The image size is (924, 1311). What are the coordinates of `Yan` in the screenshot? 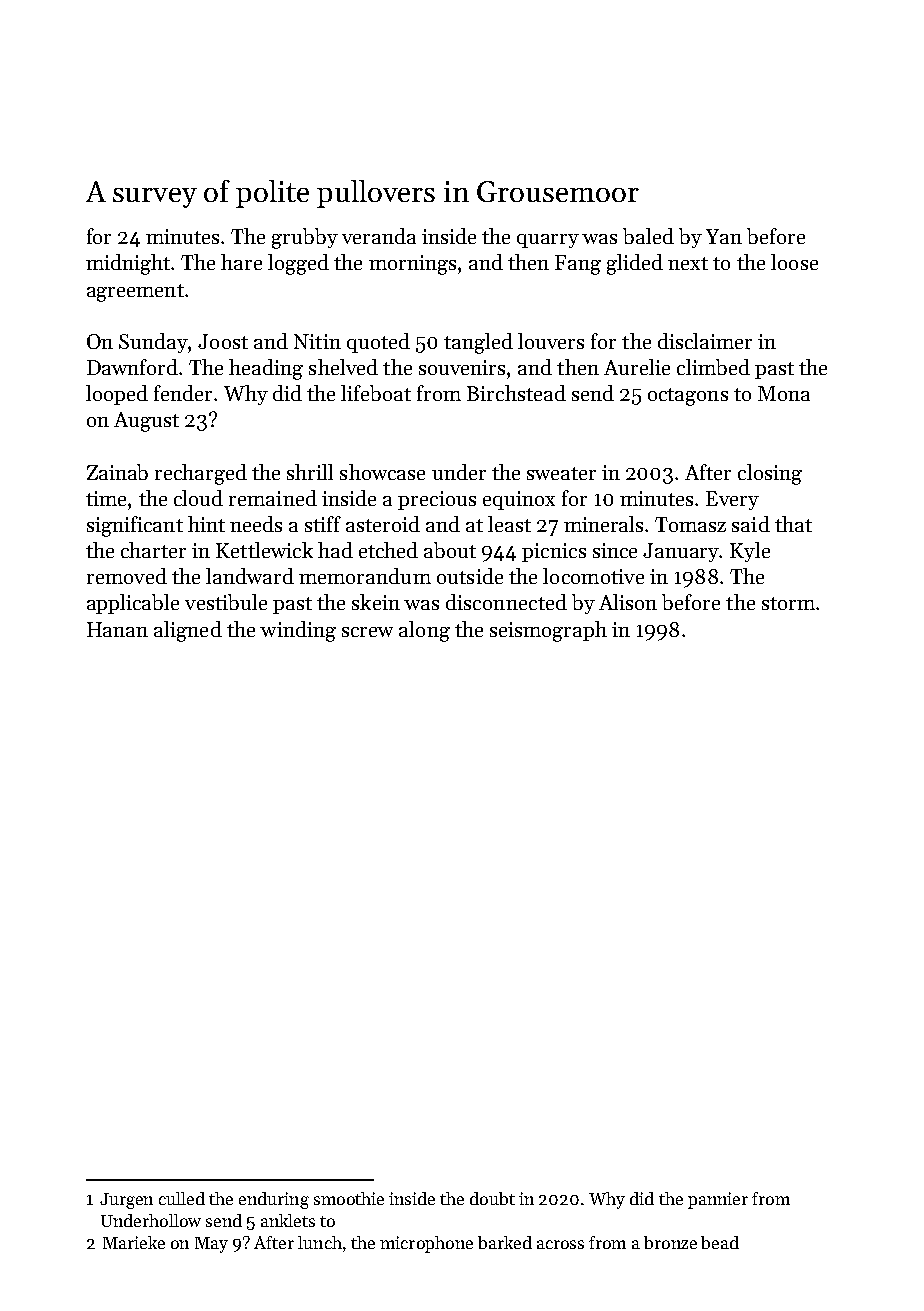 It's located at (724, 236).
